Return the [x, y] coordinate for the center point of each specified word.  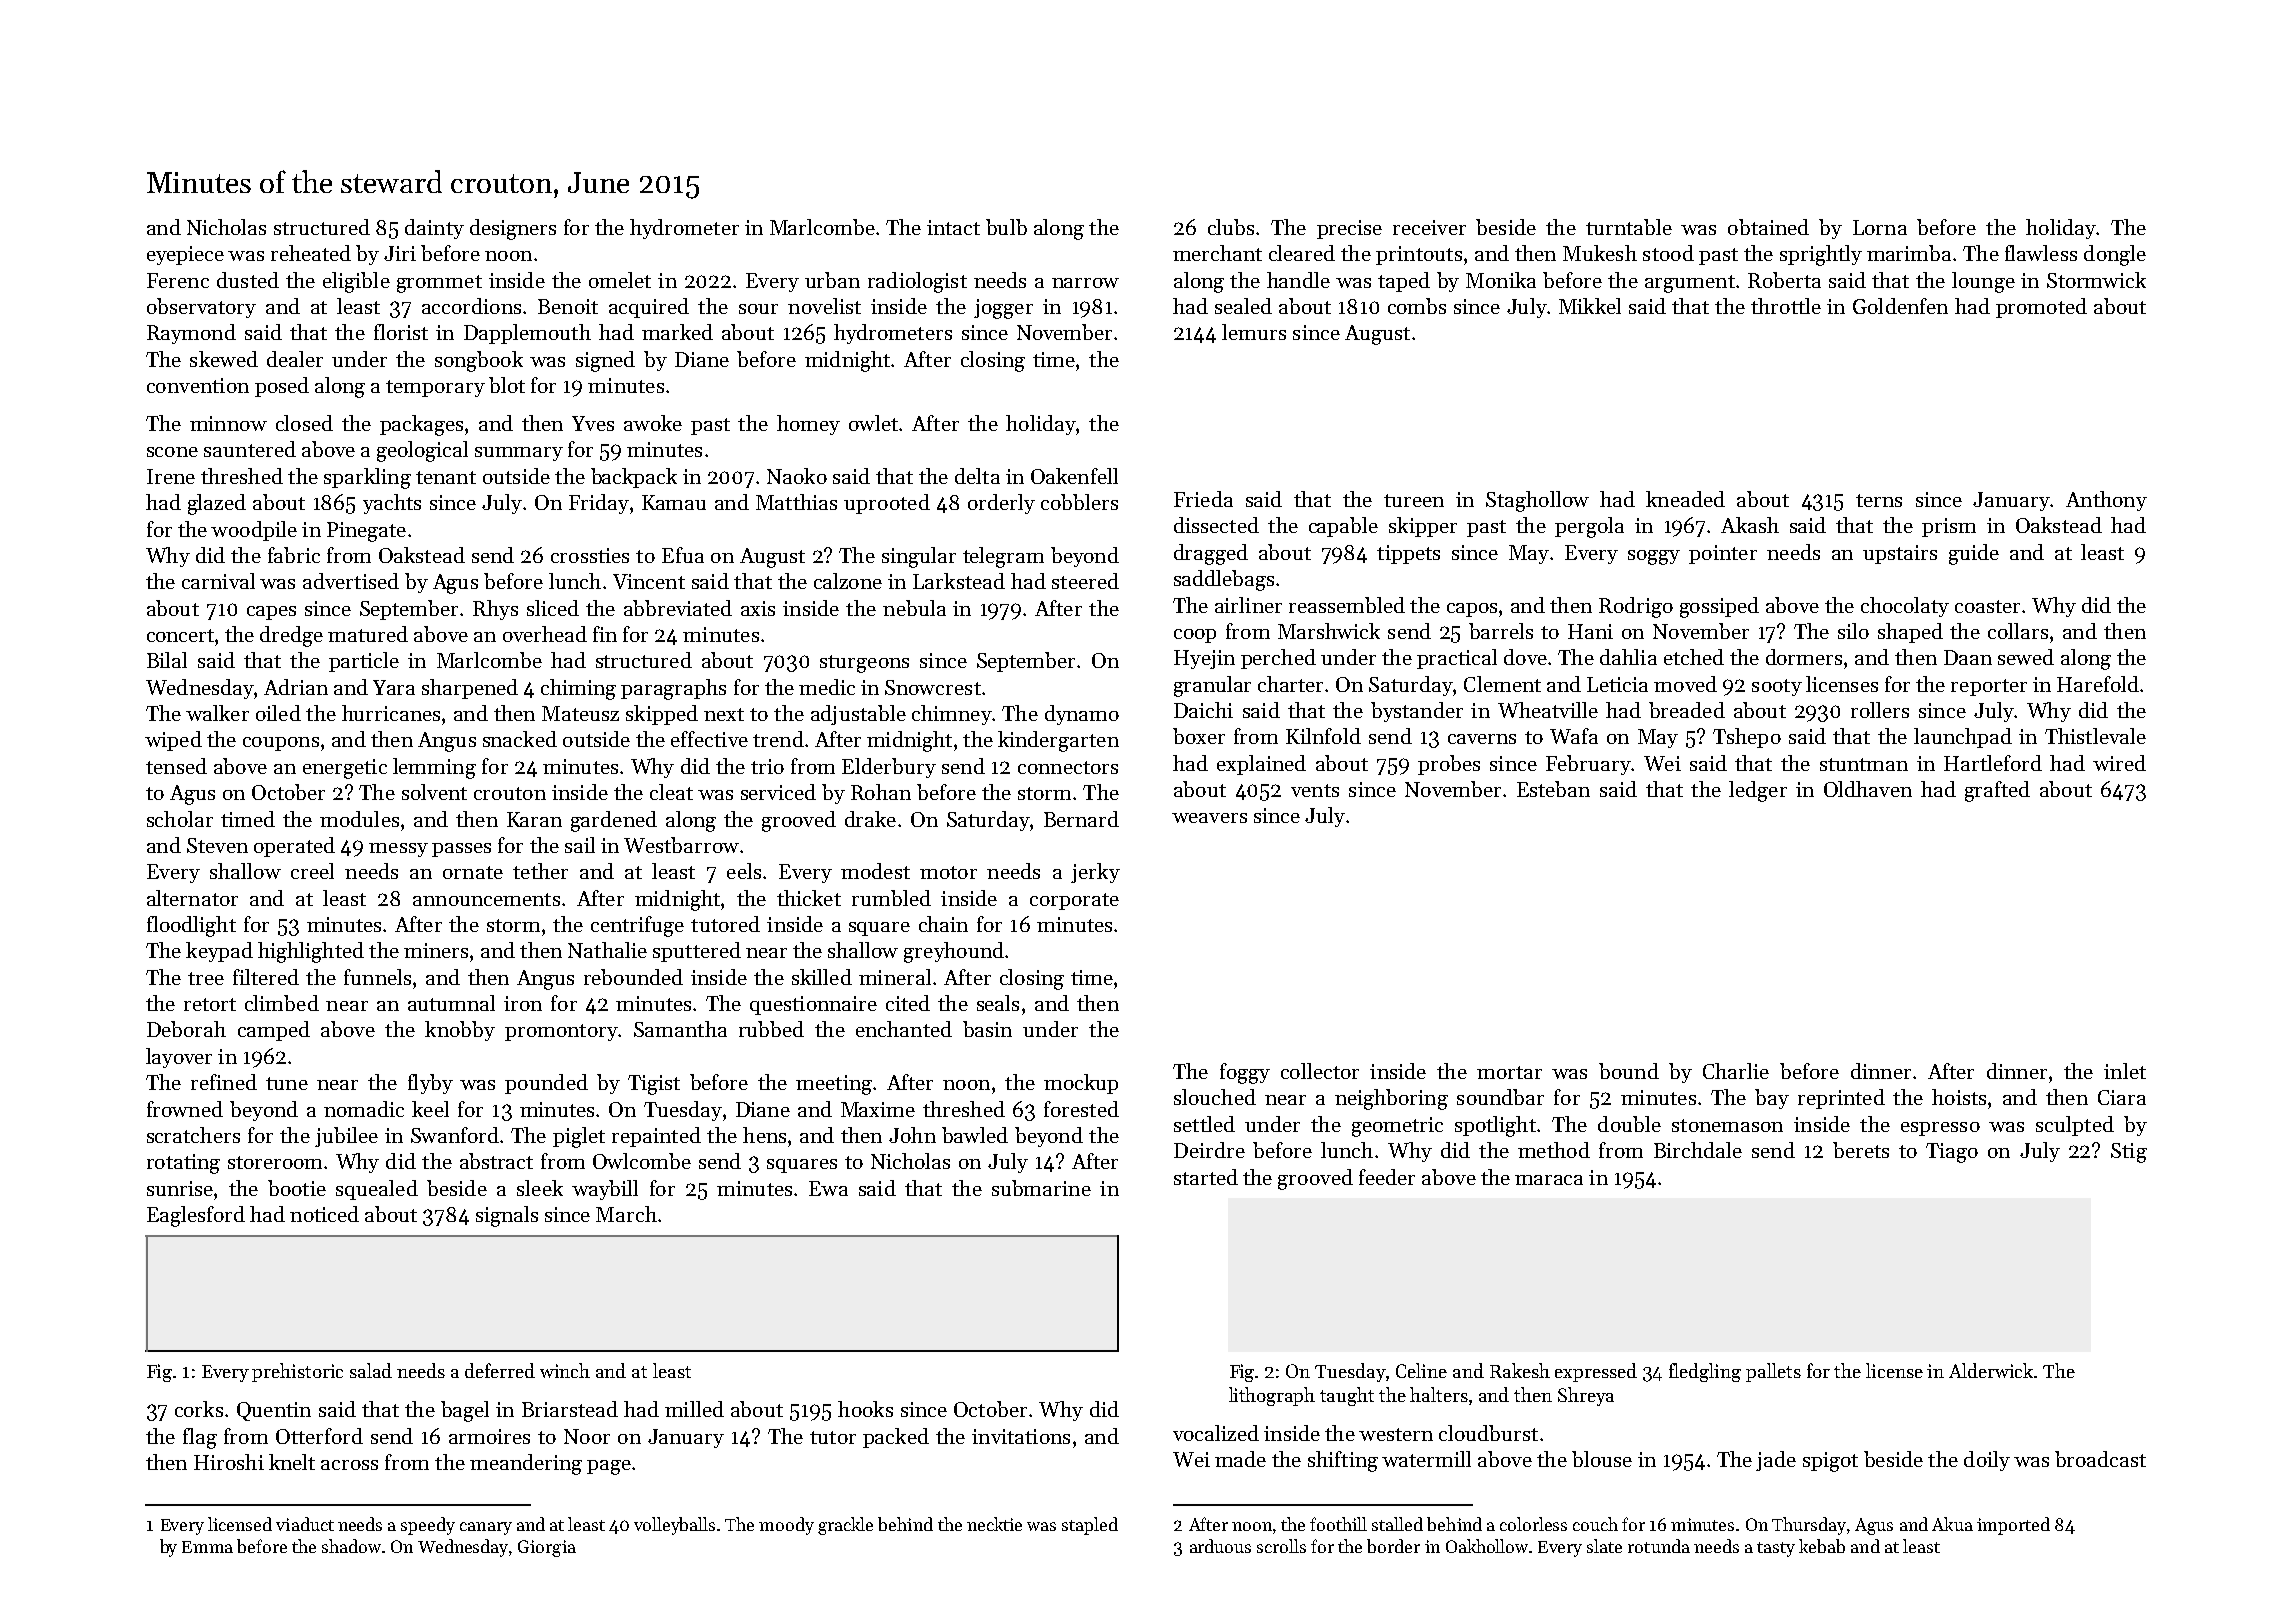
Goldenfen [1900, 306]
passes [461, 850]
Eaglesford [196, 1216]
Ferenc [178, 280]
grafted [1997, 791]
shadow [351, 1546]
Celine [1421, 1370]
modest [875, 871]
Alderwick [1992, 1370]
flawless [2041, 253]
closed [304, 423]
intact [953, 227]
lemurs [1254, 332]
